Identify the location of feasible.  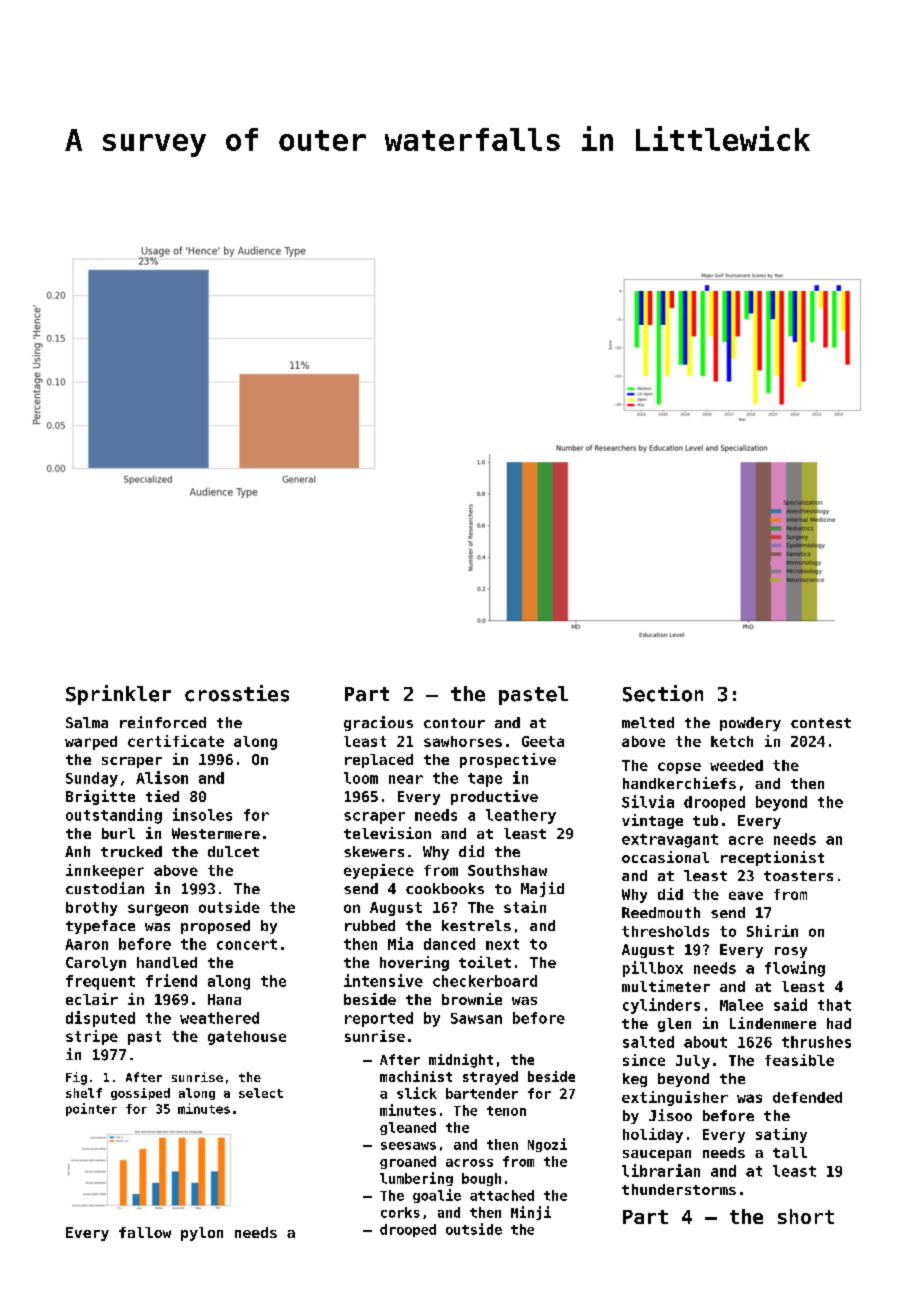
(799, 1060).
